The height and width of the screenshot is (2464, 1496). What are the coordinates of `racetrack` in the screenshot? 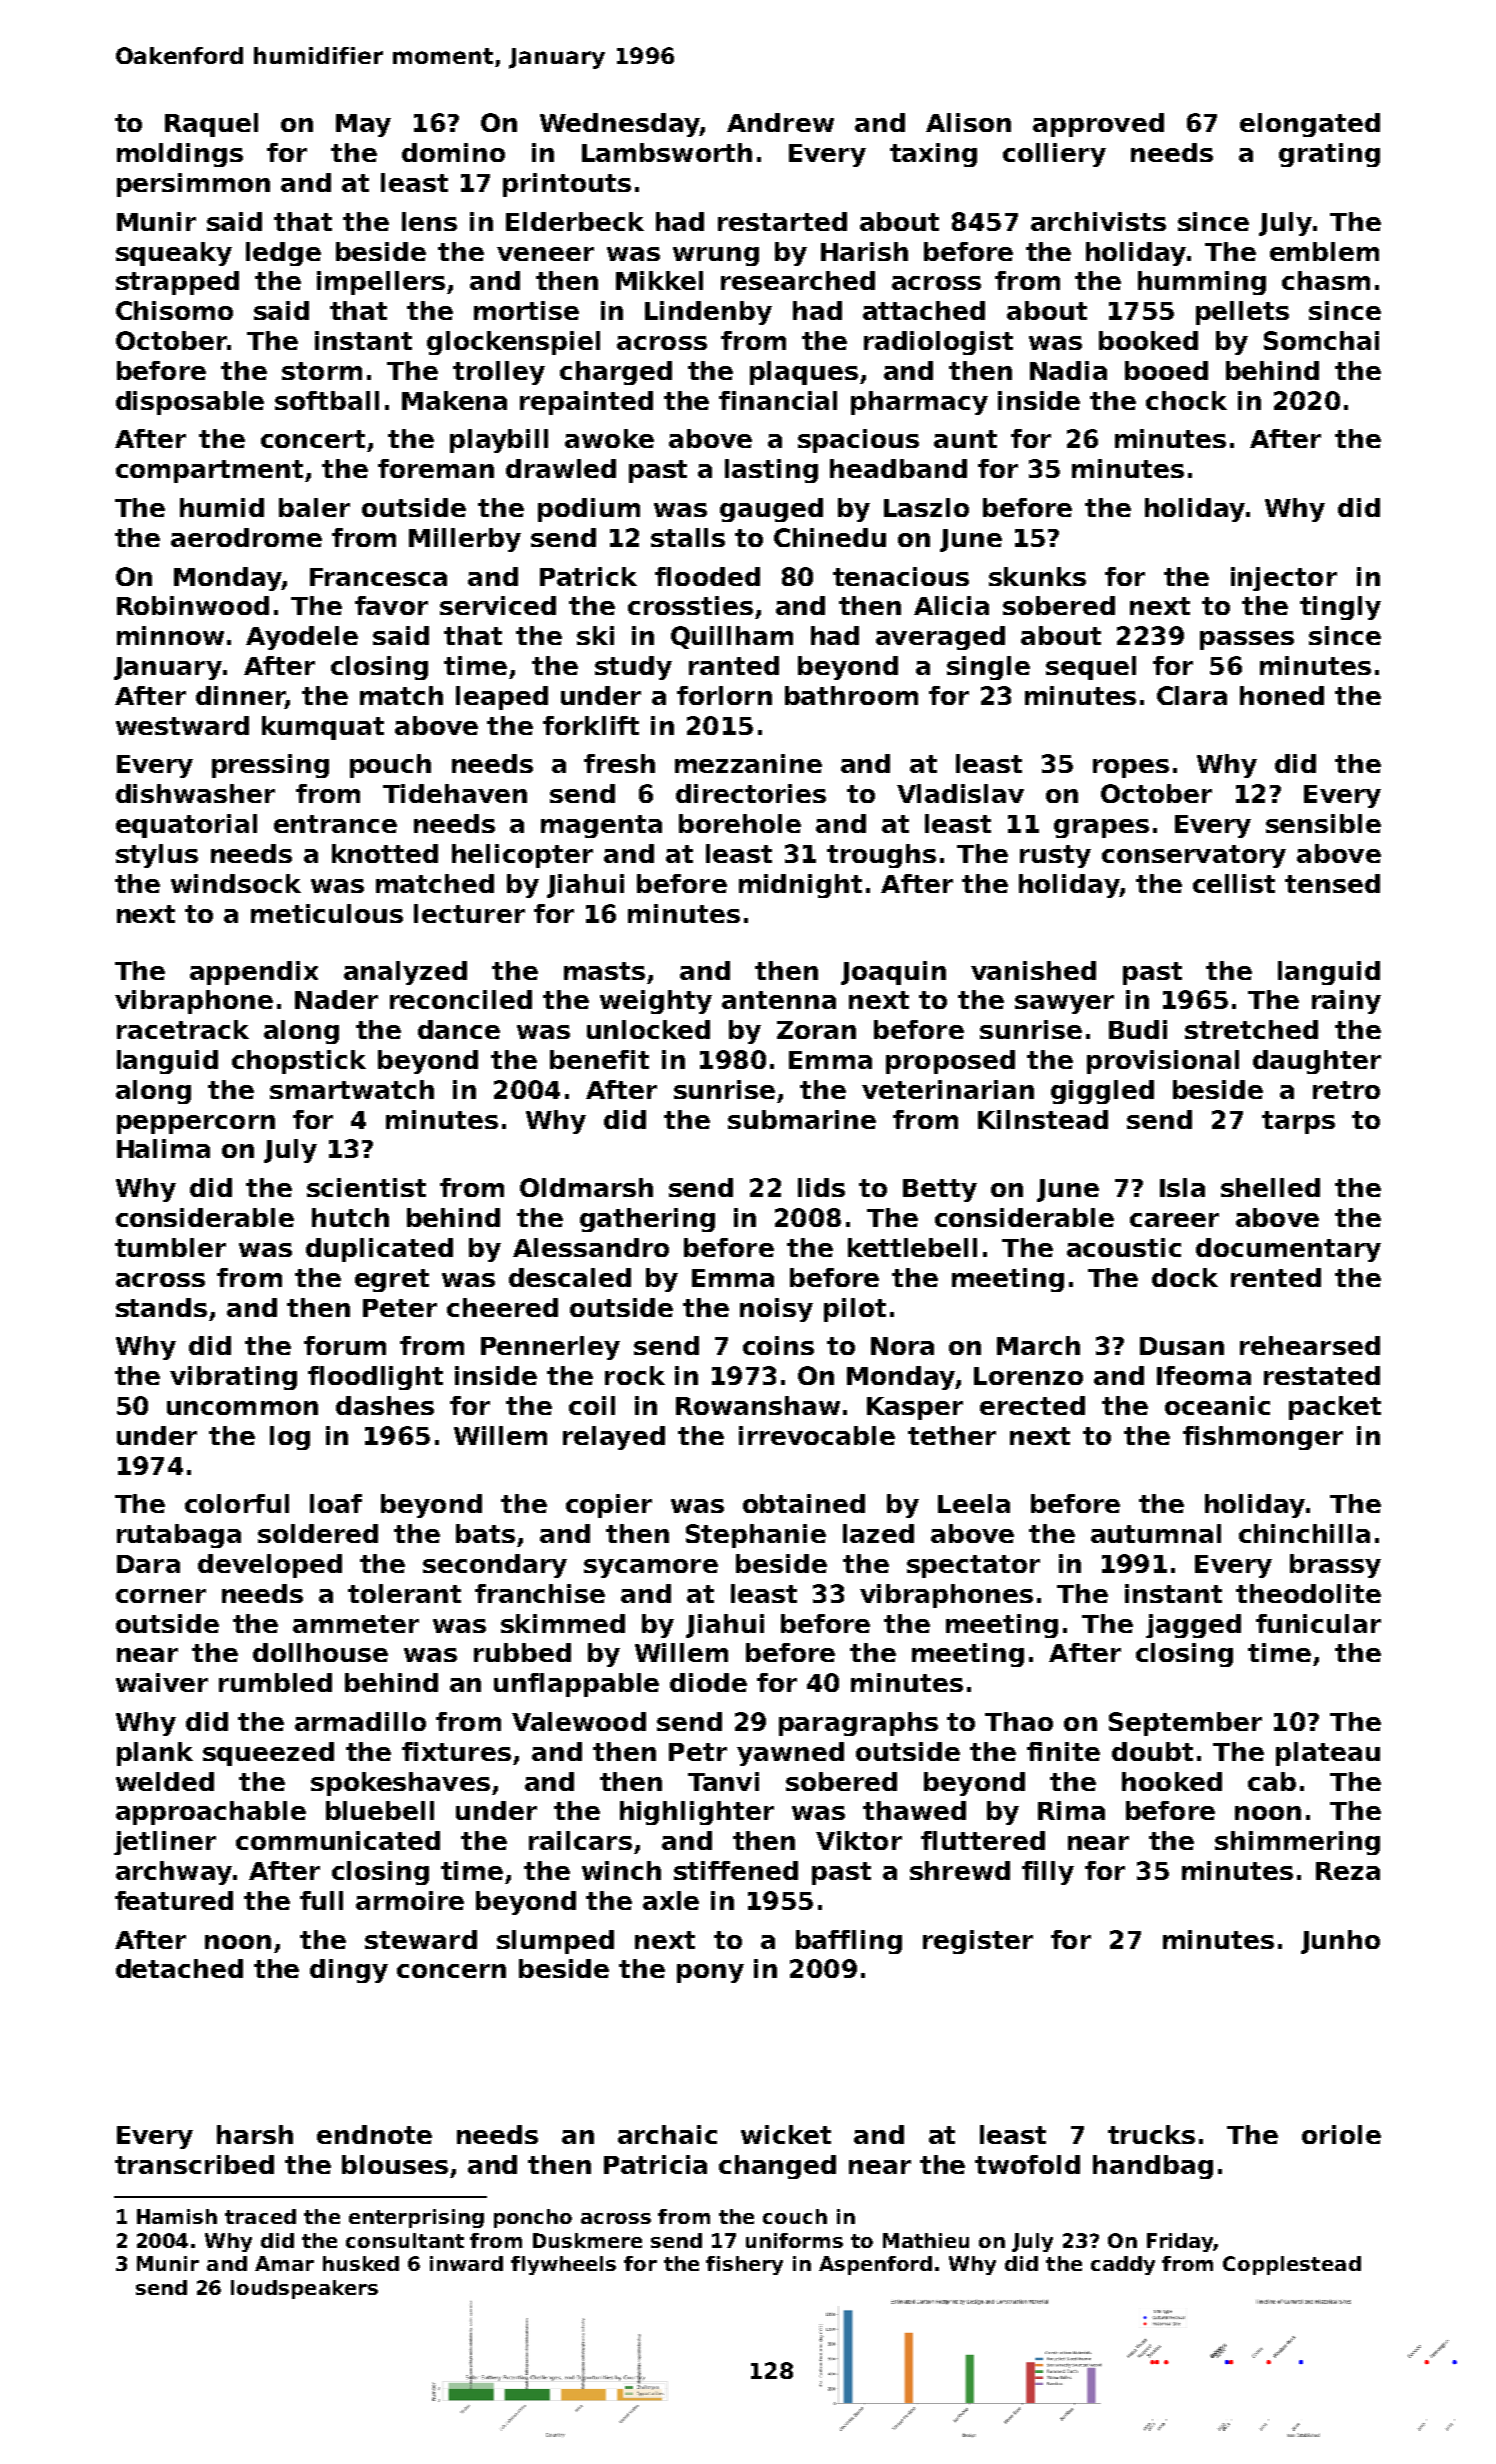 It's located at (183, 1029).
